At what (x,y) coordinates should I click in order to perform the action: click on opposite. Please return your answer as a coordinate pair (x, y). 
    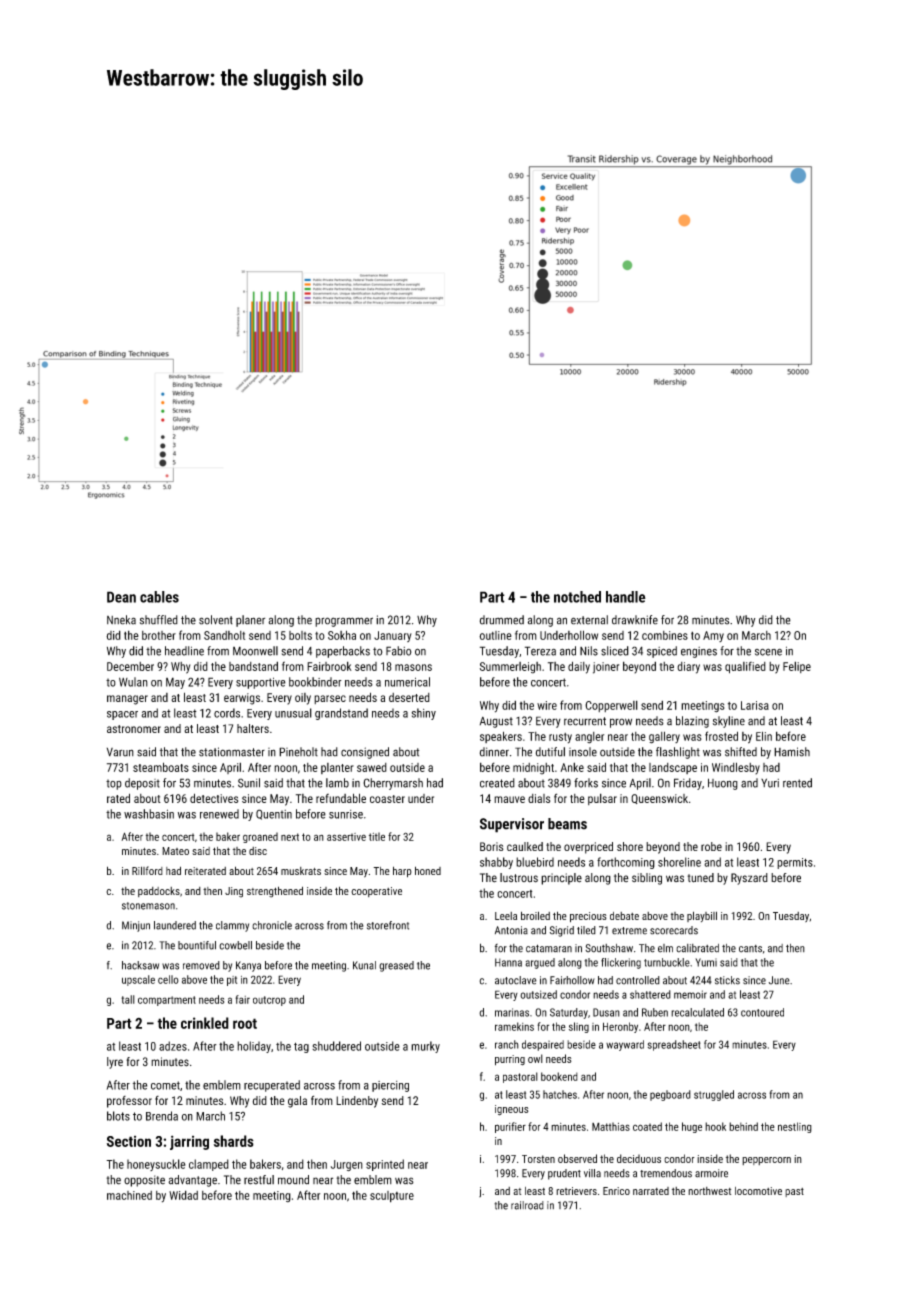
    Looking at the image, I should click on (144, 1181).
